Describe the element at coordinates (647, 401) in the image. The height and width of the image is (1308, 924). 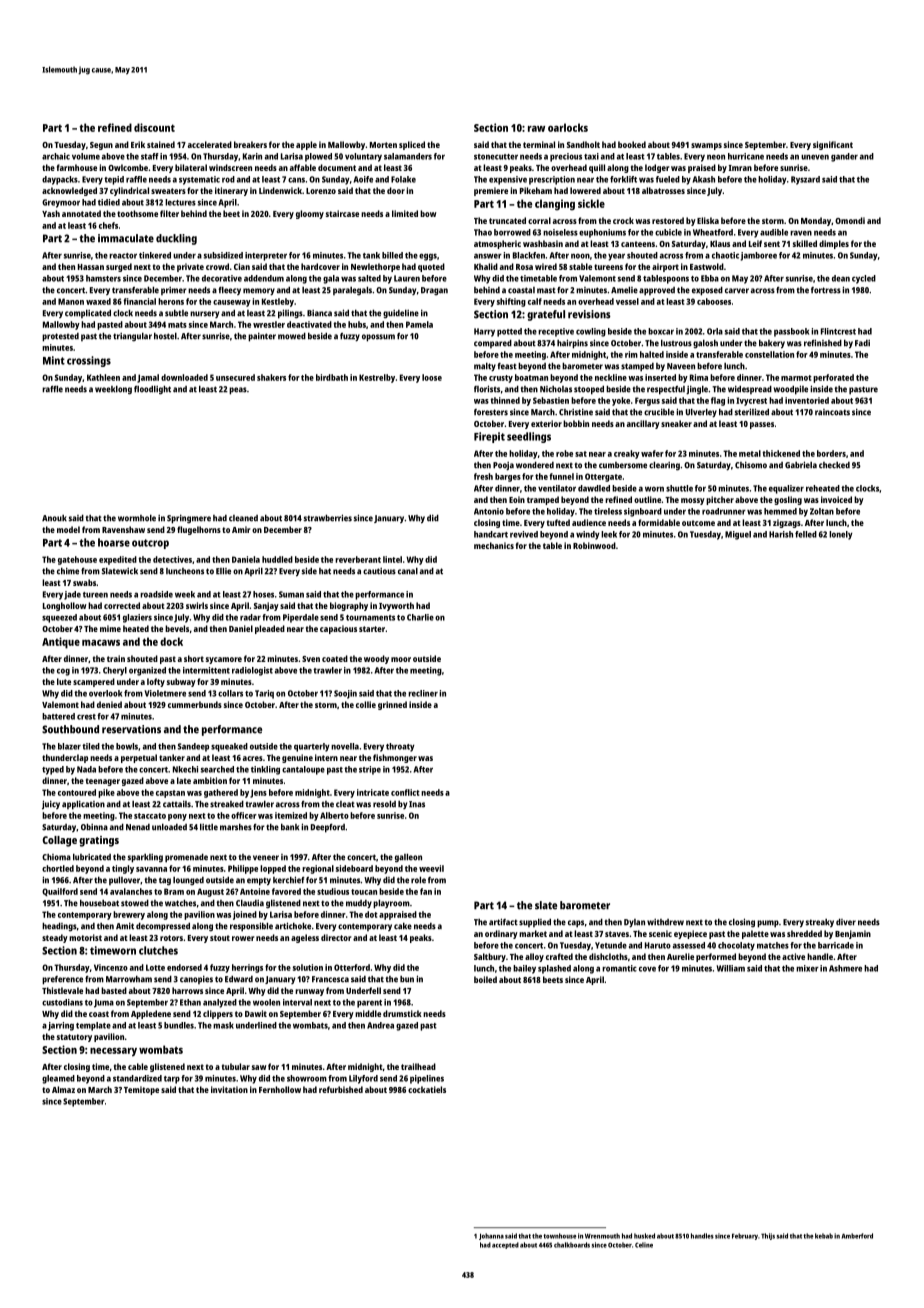
I see `Fergus` at that location.
